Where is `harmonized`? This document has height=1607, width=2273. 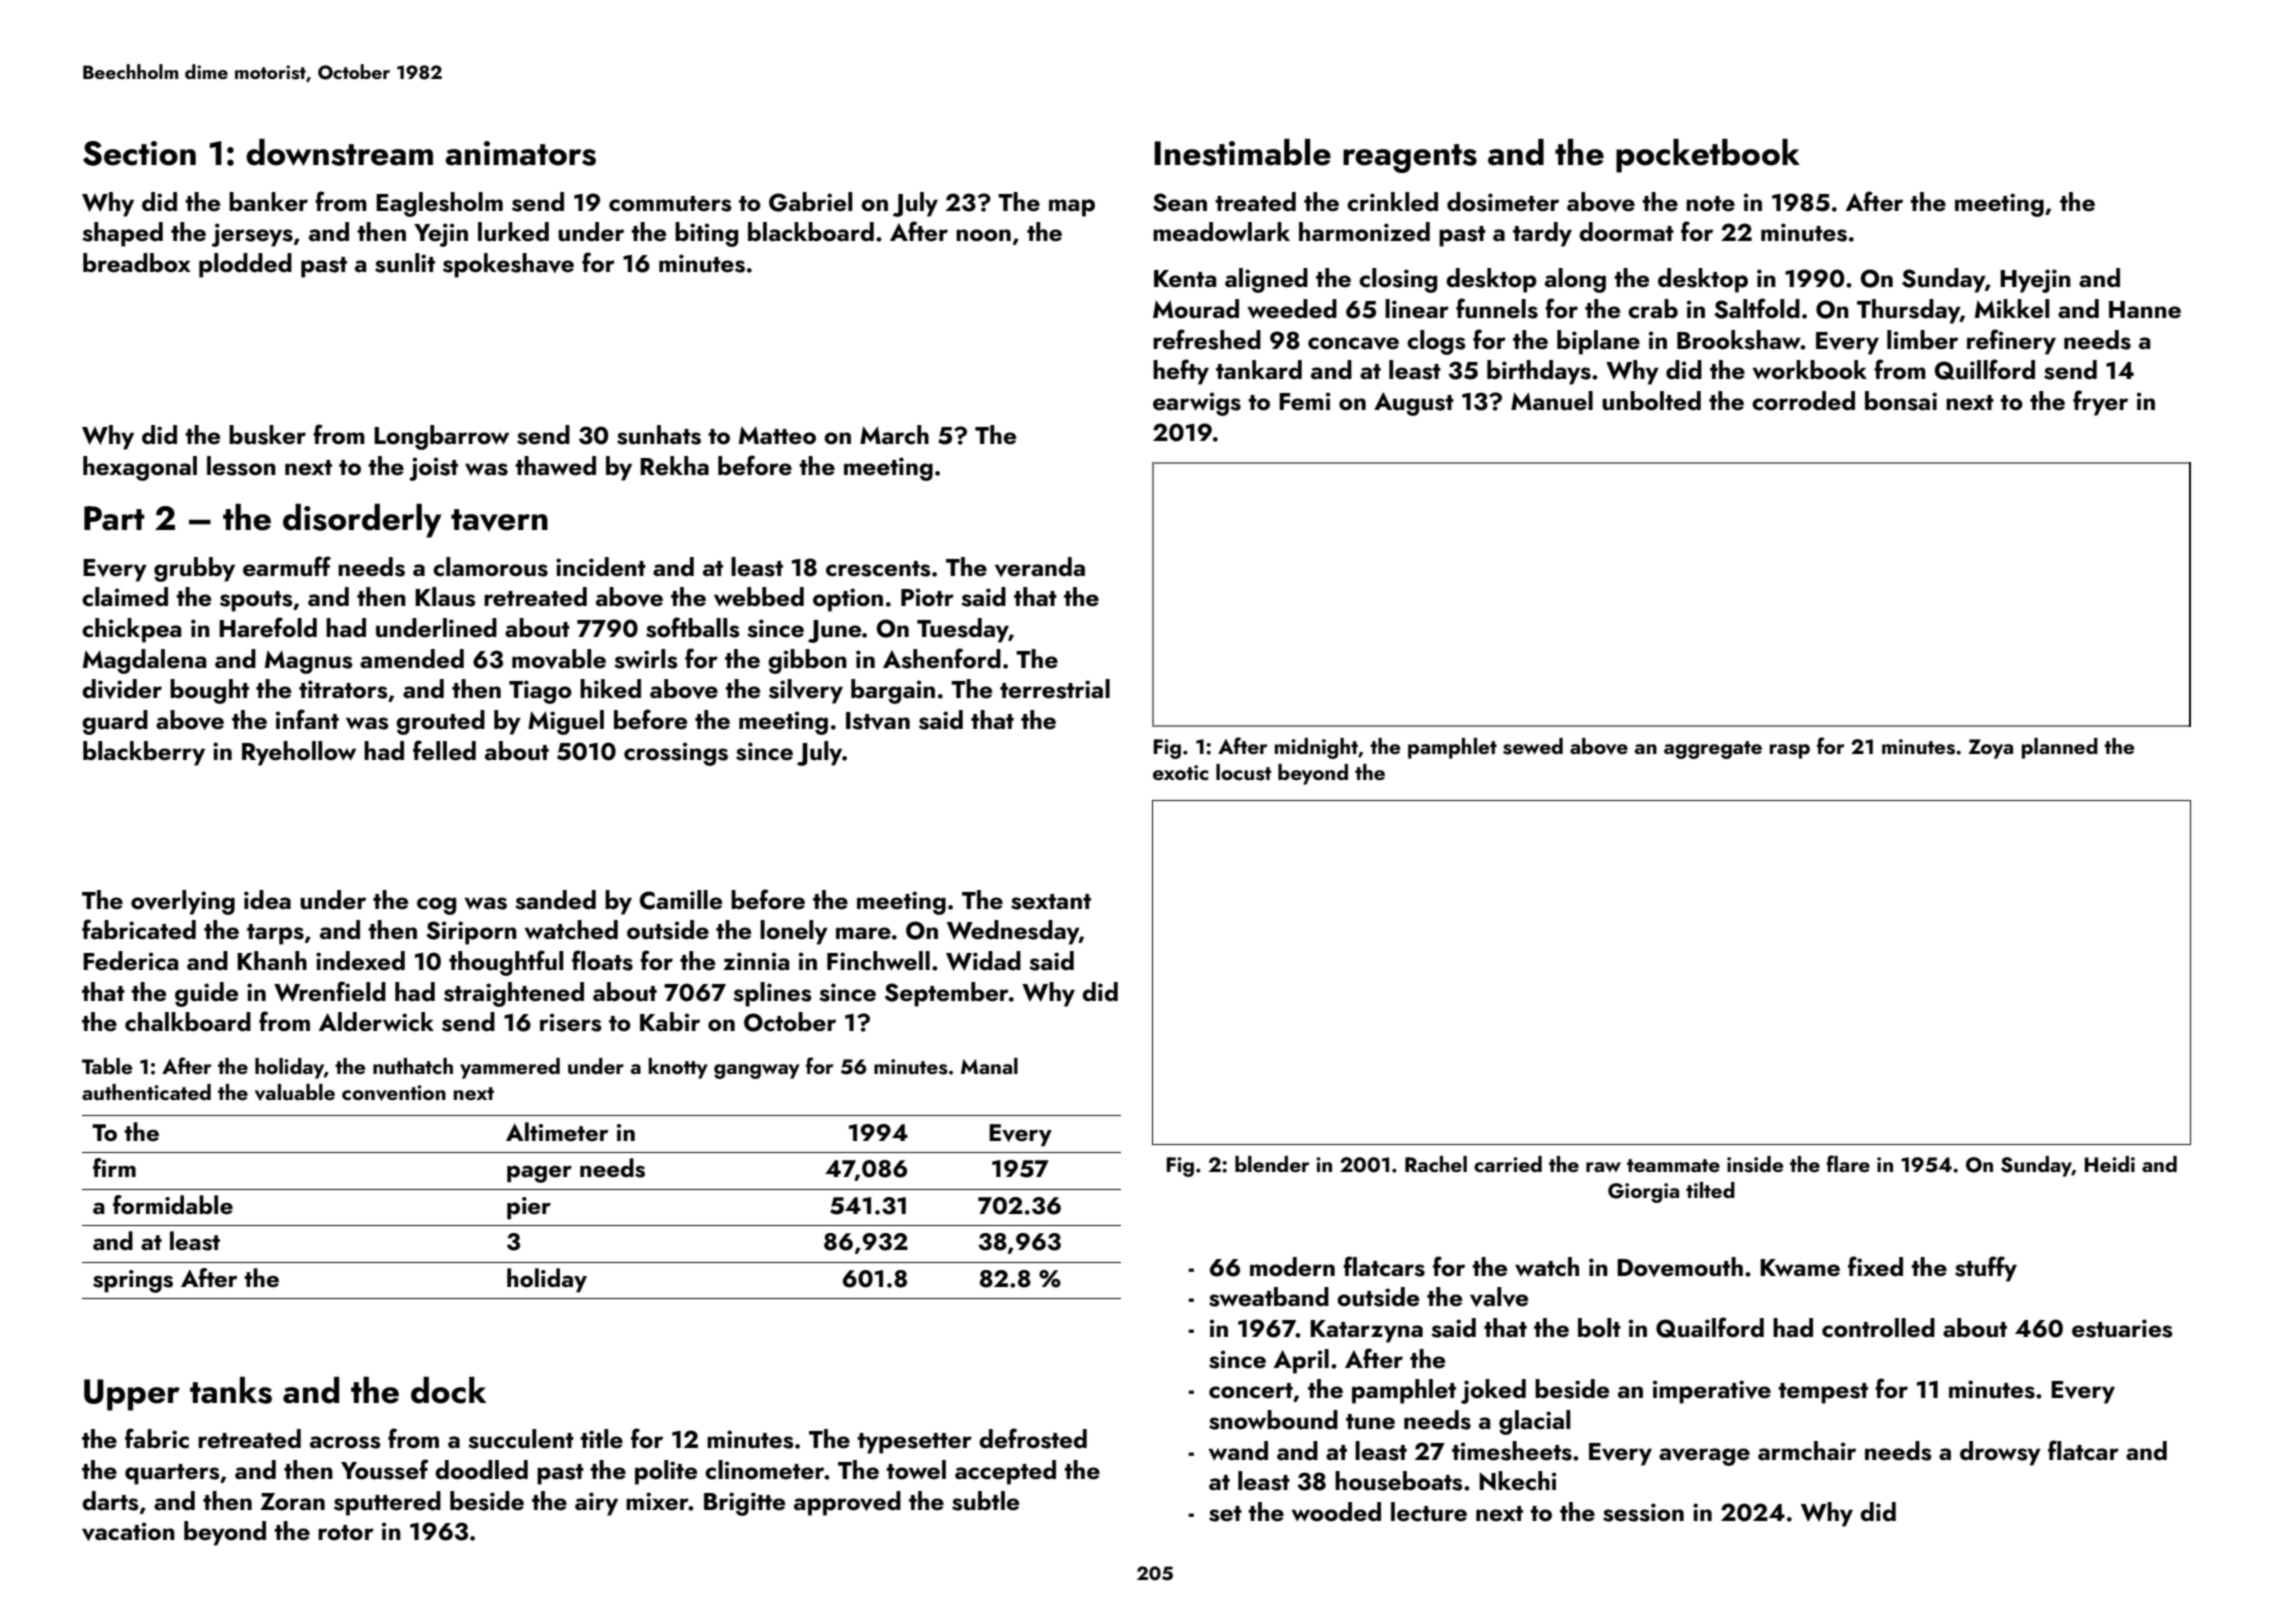 harmonized is located at coordinates (1364, 232).
